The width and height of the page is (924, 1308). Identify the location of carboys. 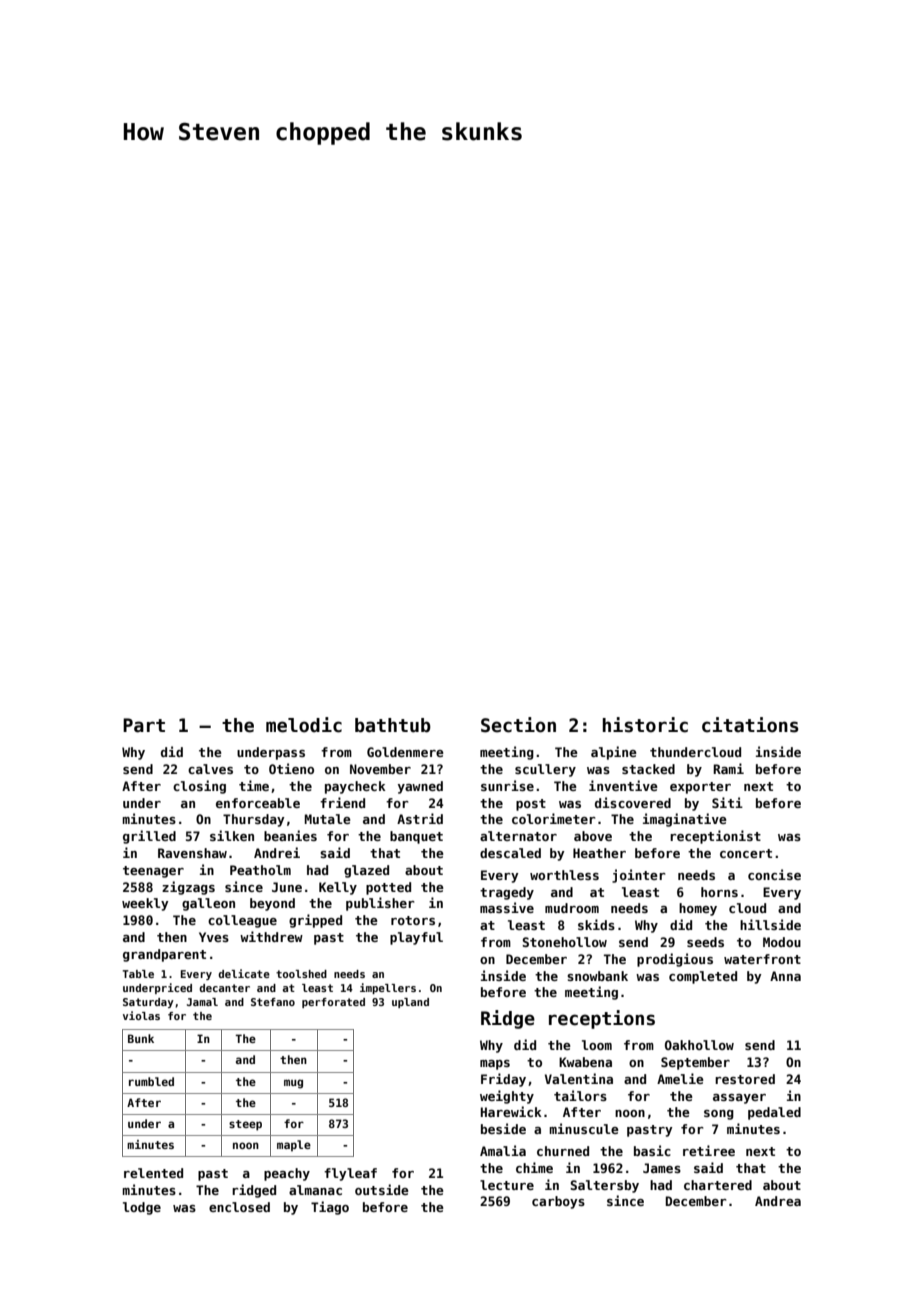
(558, 1202).
